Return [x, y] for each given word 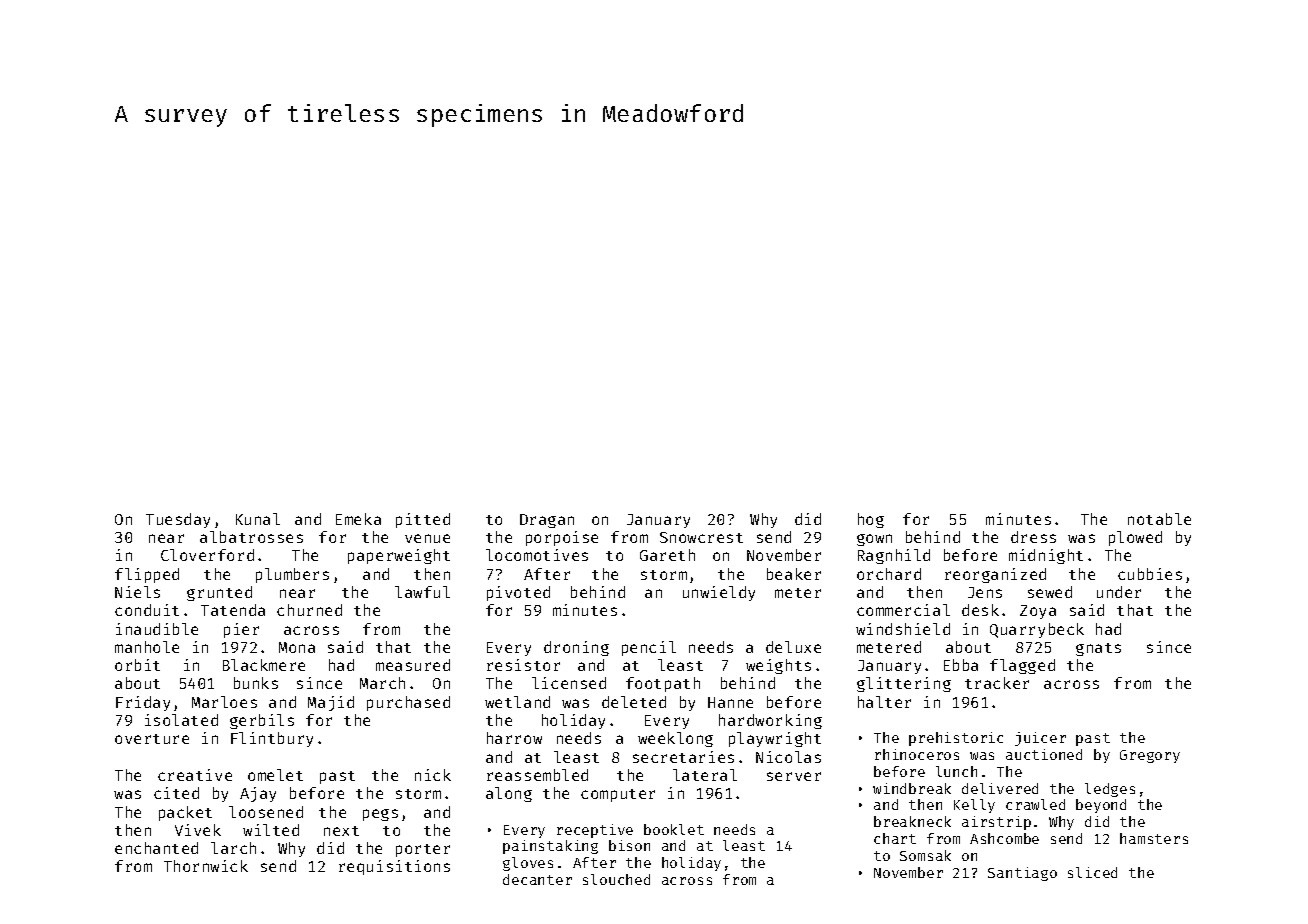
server [794, 776]
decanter [537, 879]
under [1119, 592]
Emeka [358, 519]
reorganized [995, 575]
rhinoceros [917, 754]
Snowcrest [701, 537]
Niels [137, 592]
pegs [380, 815]
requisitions [394, 867]
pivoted [518, 593]
